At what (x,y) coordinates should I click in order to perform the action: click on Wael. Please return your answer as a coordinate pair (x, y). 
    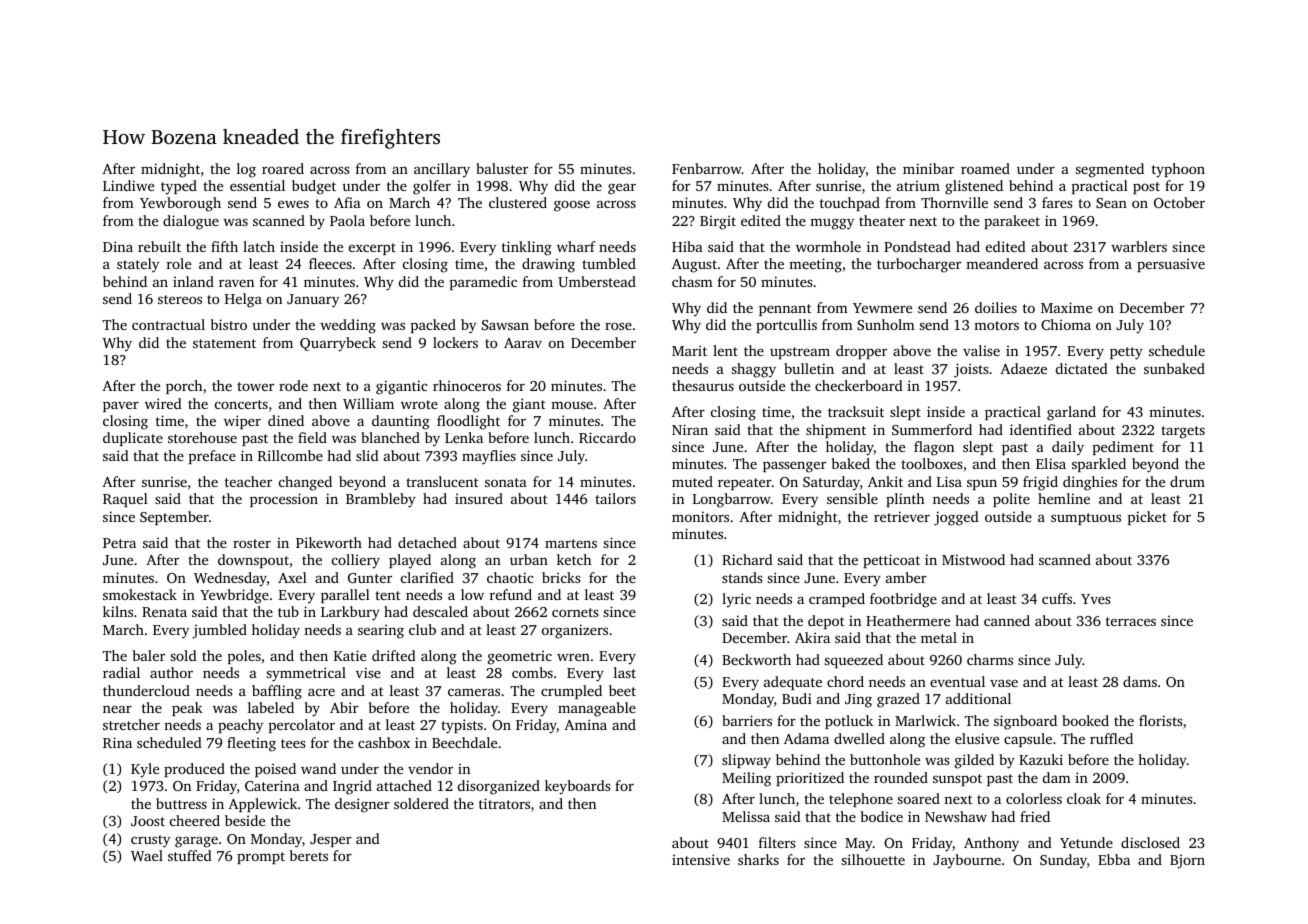
    Looking at the image, I should click on (147, 855).
